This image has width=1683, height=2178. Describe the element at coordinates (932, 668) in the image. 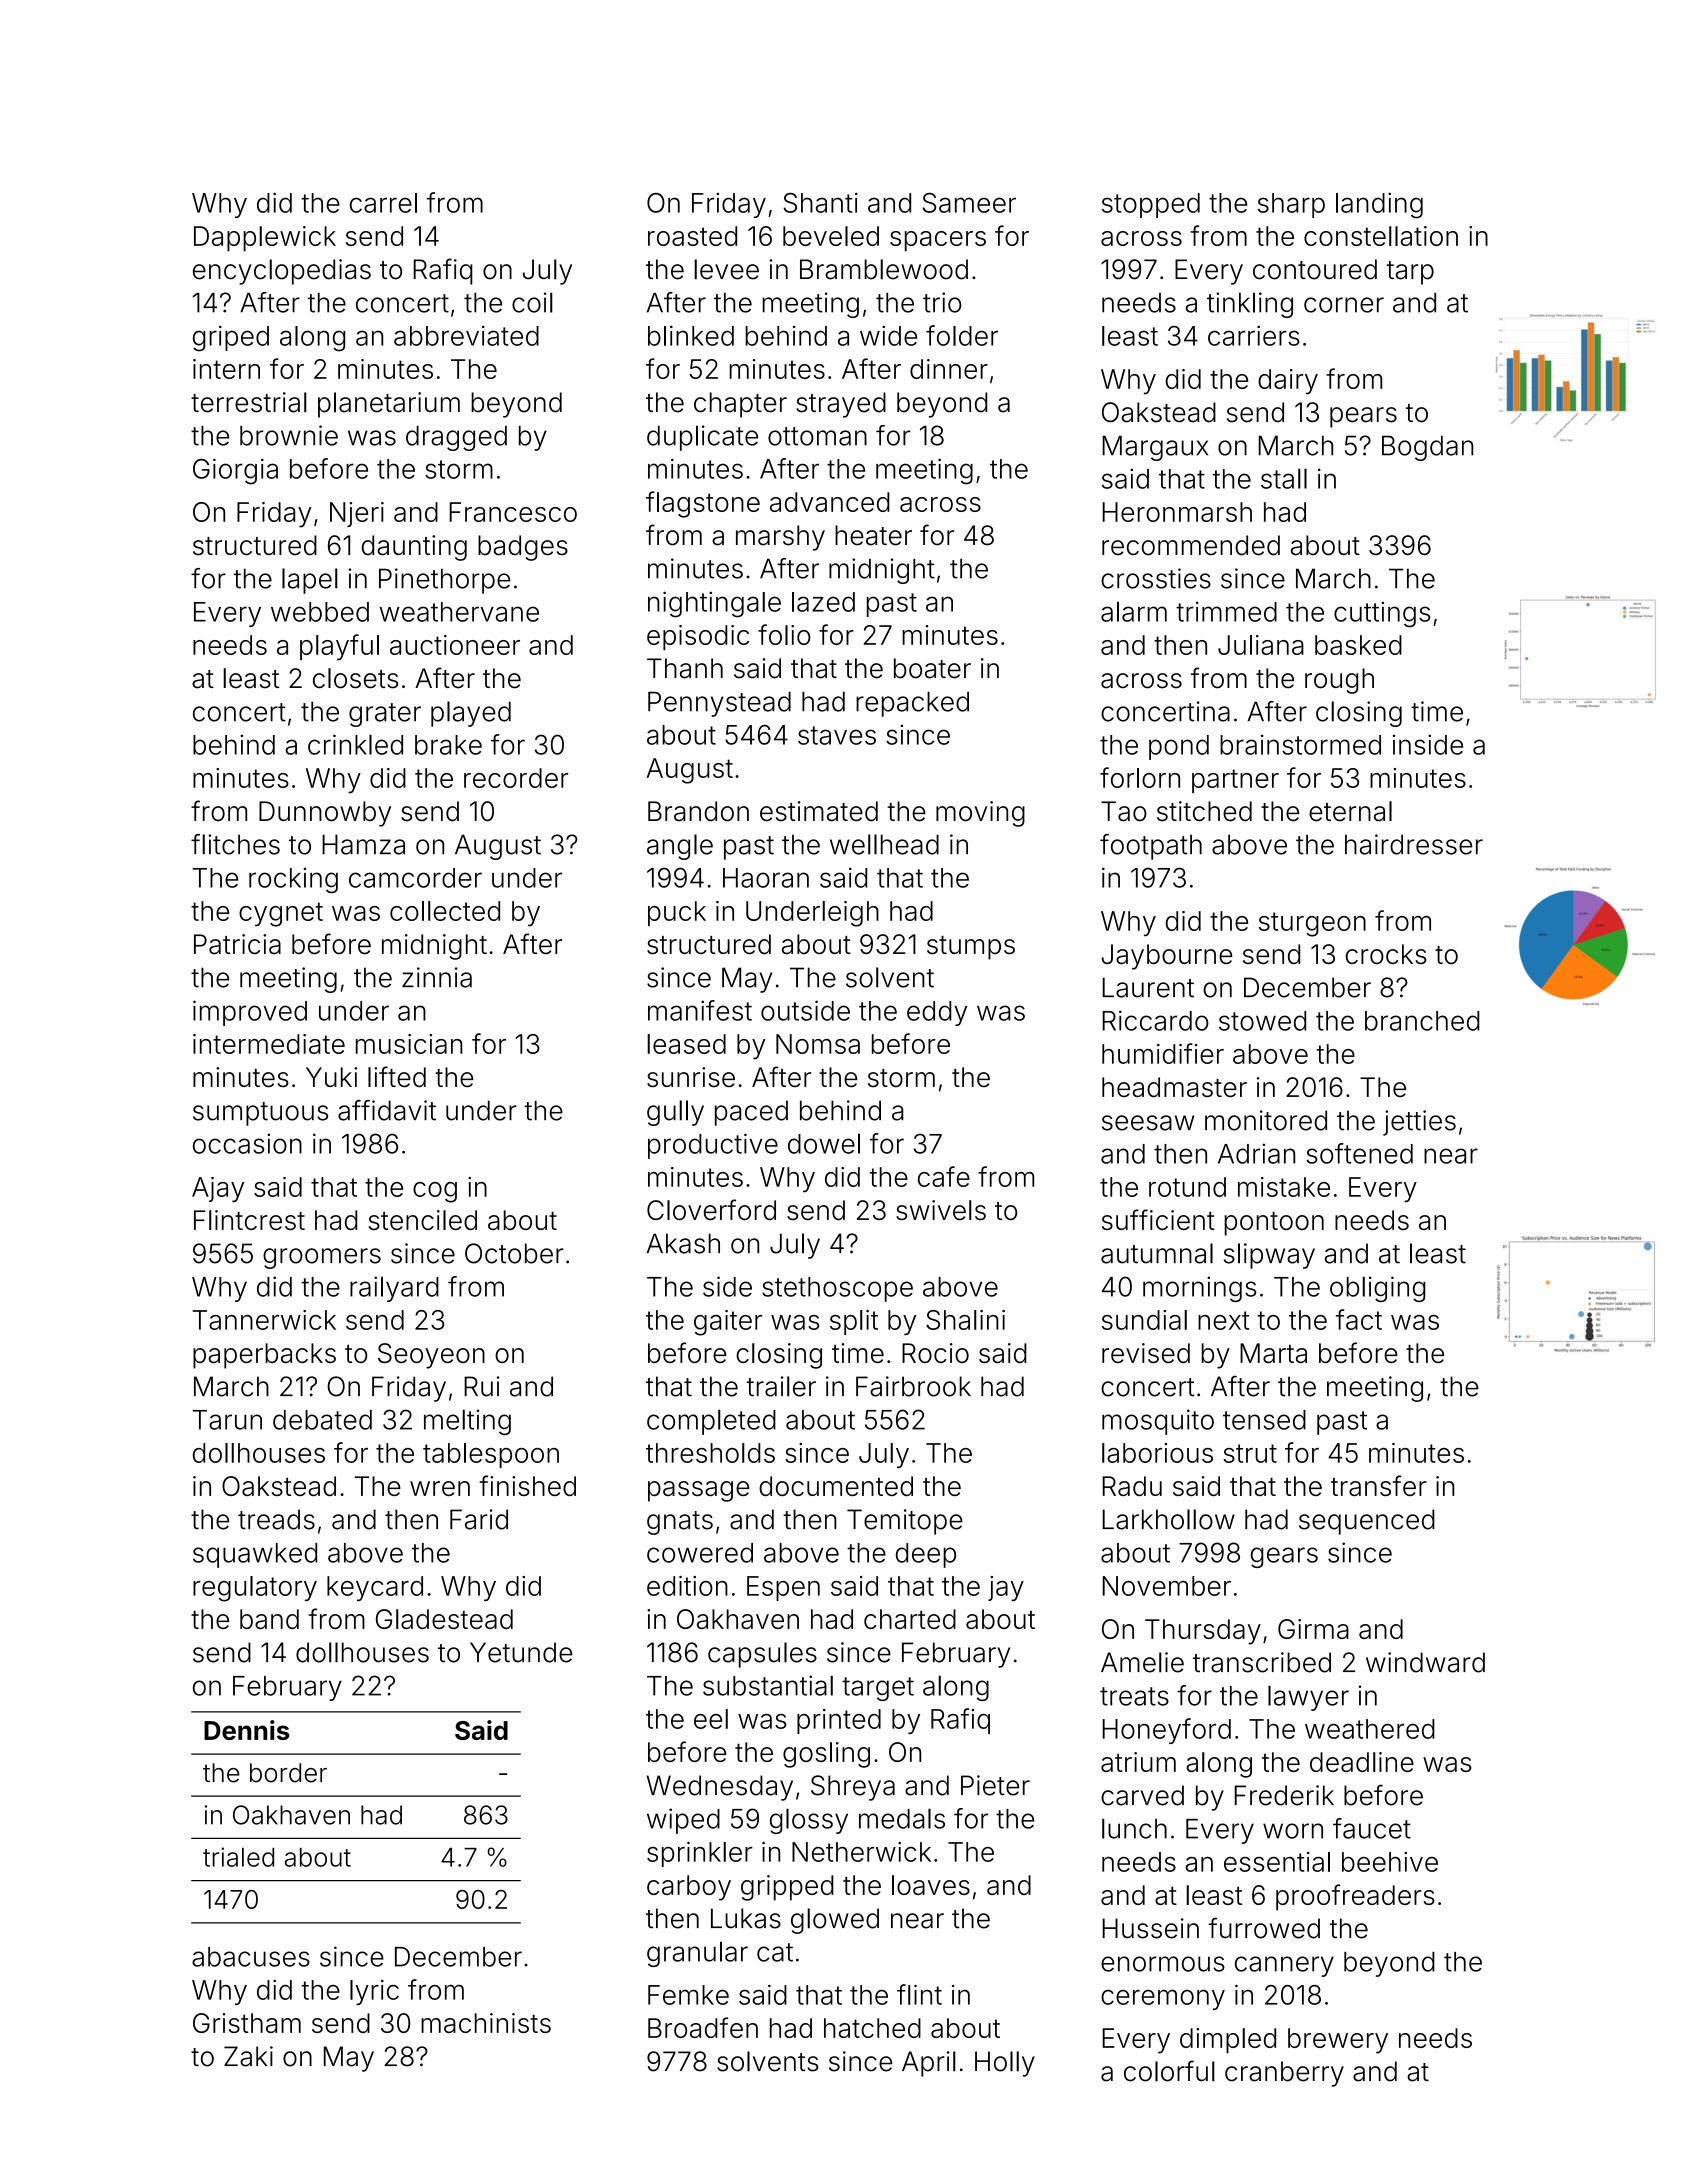

I see `boater` at that location.
